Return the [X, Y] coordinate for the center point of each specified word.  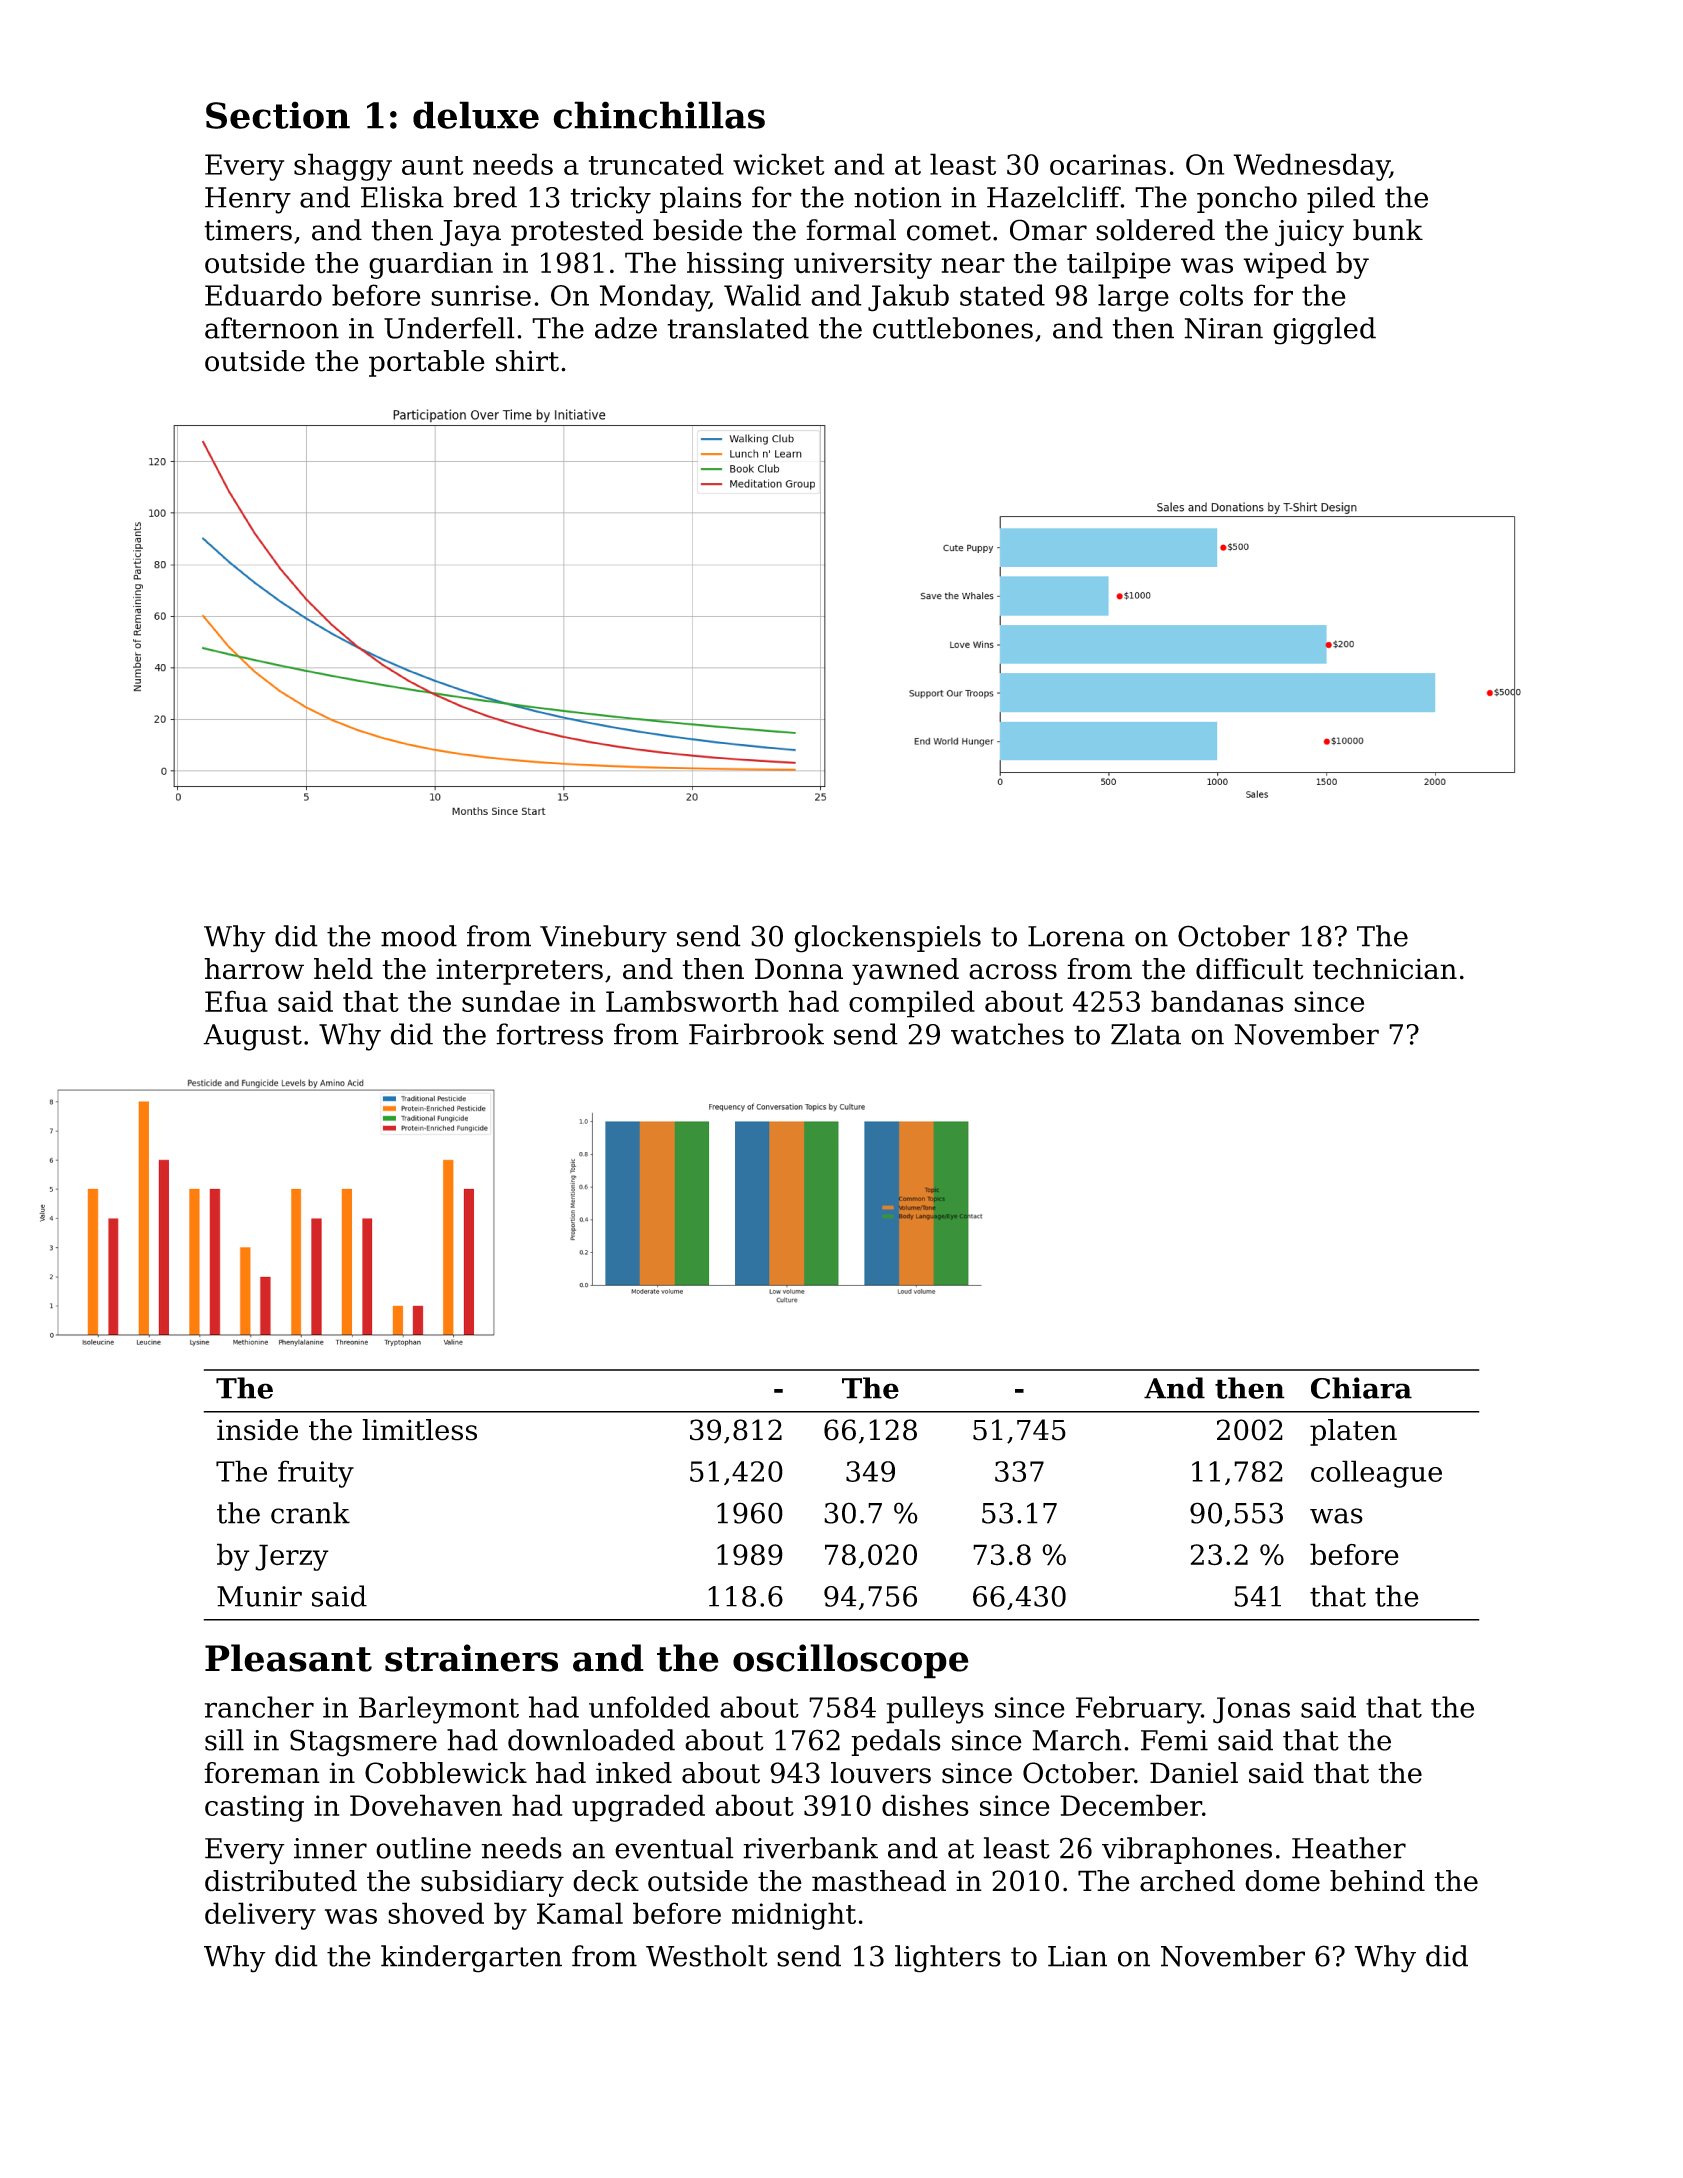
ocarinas [1108, 164]
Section [278, 115]
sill [224, 1740]
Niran [1223, 328]
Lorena [1076, 936]
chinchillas [659, 115]
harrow [254, 969]
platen [1353, 1432]
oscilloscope [851, 1661]
